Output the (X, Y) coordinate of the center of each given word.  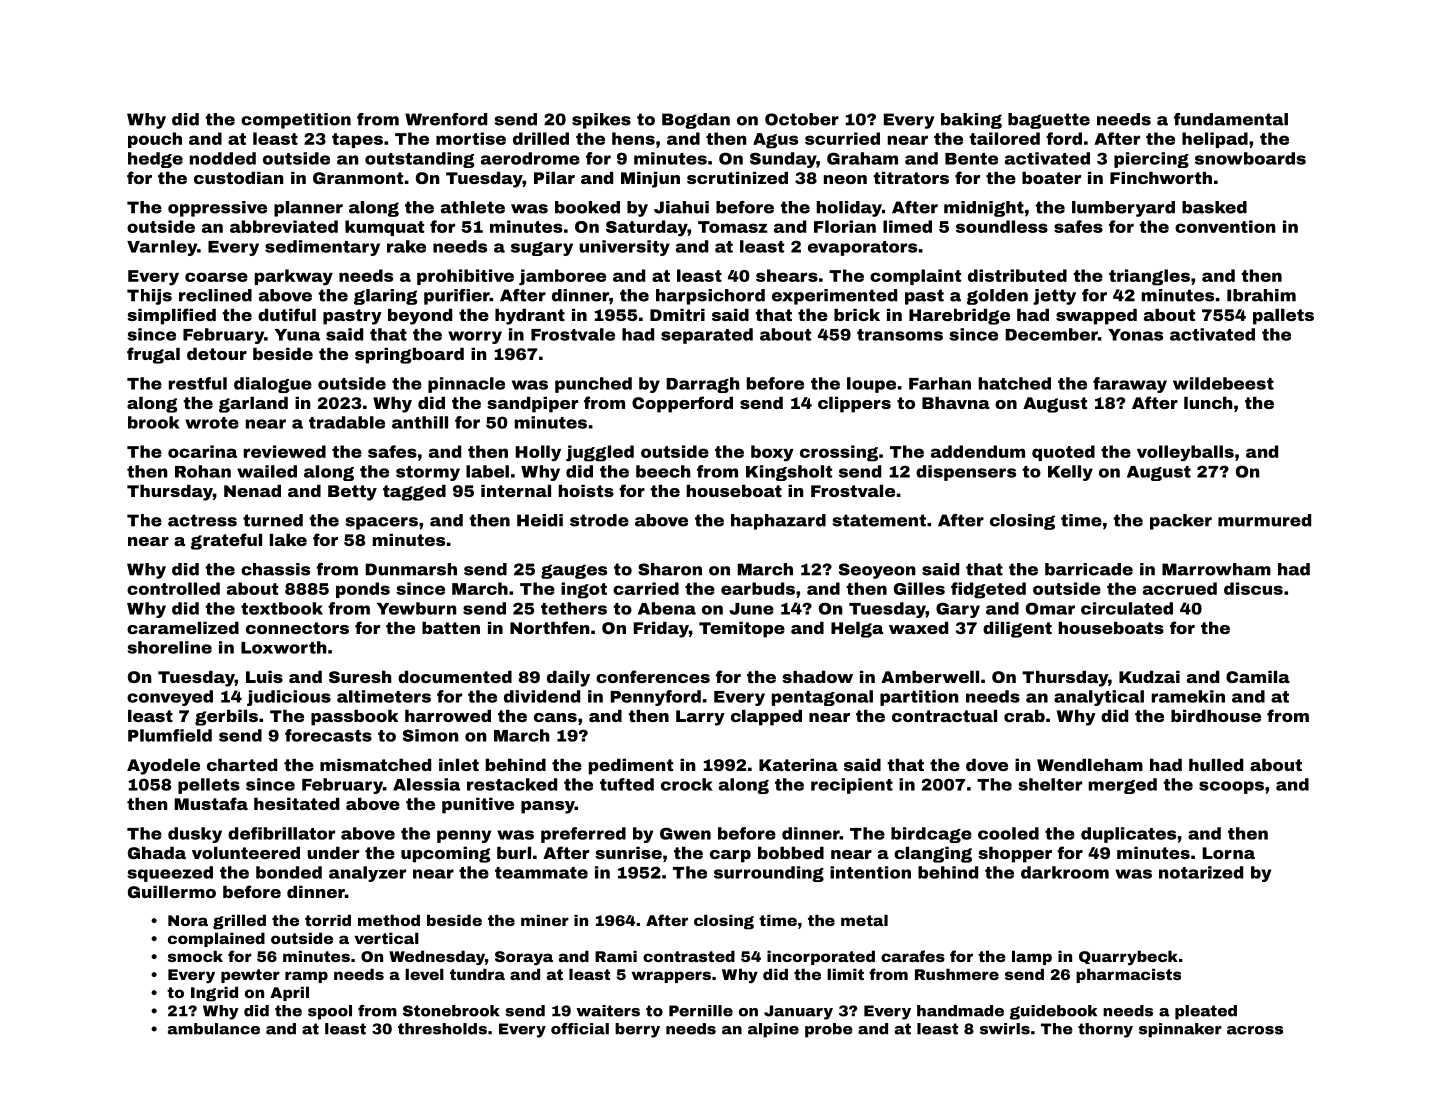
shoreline (169, 647)
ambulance (214, 1029)
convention (1225, 226)
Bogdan (696, 121)
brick (857, 314)
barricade (1089, 569)
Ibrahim (1261, 295)
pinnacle (466, 385)
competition (296, 121)
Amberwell (930, 677)
